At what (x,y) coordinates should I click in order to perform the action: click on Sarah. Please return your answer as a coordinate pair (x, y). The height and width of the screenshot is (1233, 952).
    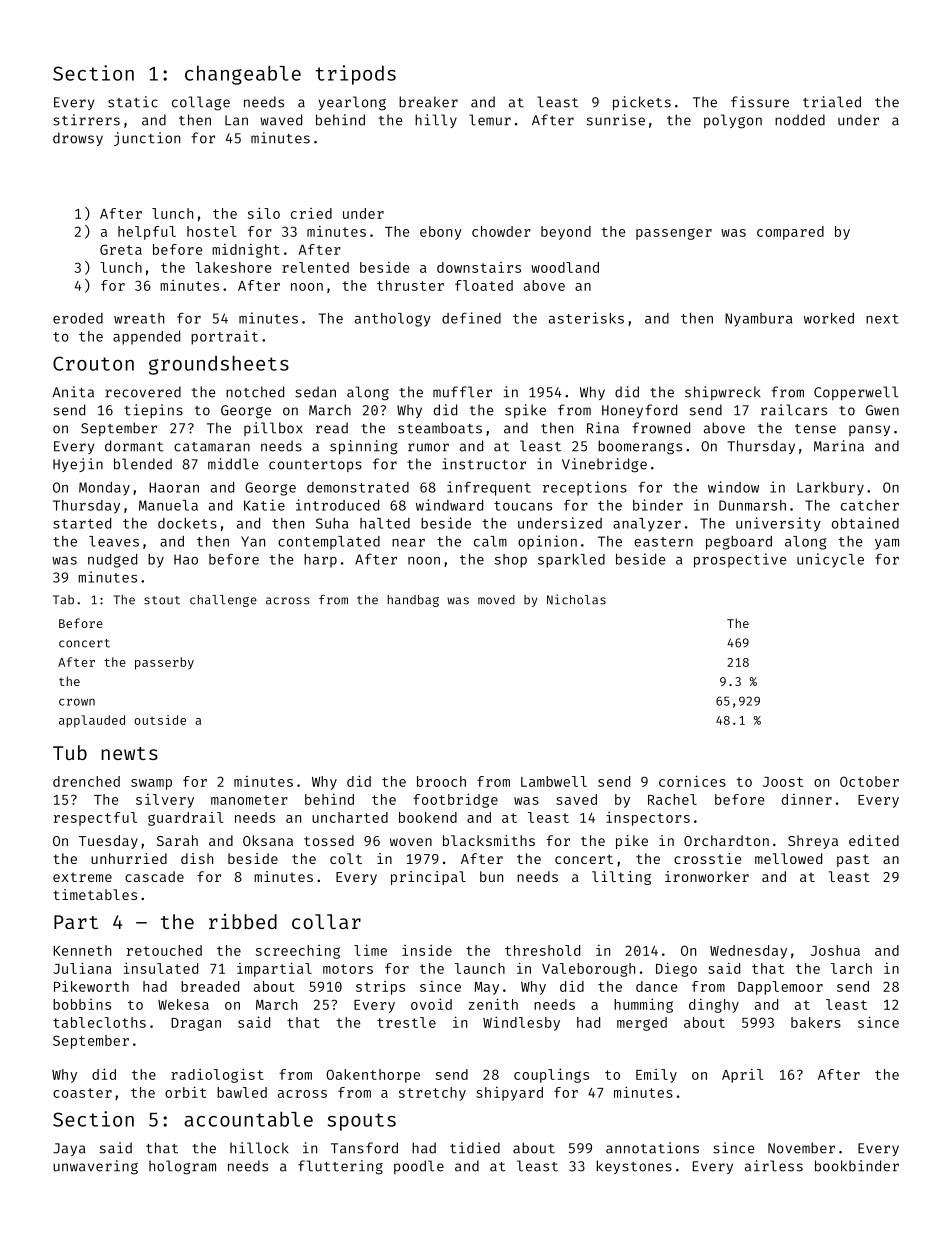
    Looking at the image, I should click on (177, 840).
